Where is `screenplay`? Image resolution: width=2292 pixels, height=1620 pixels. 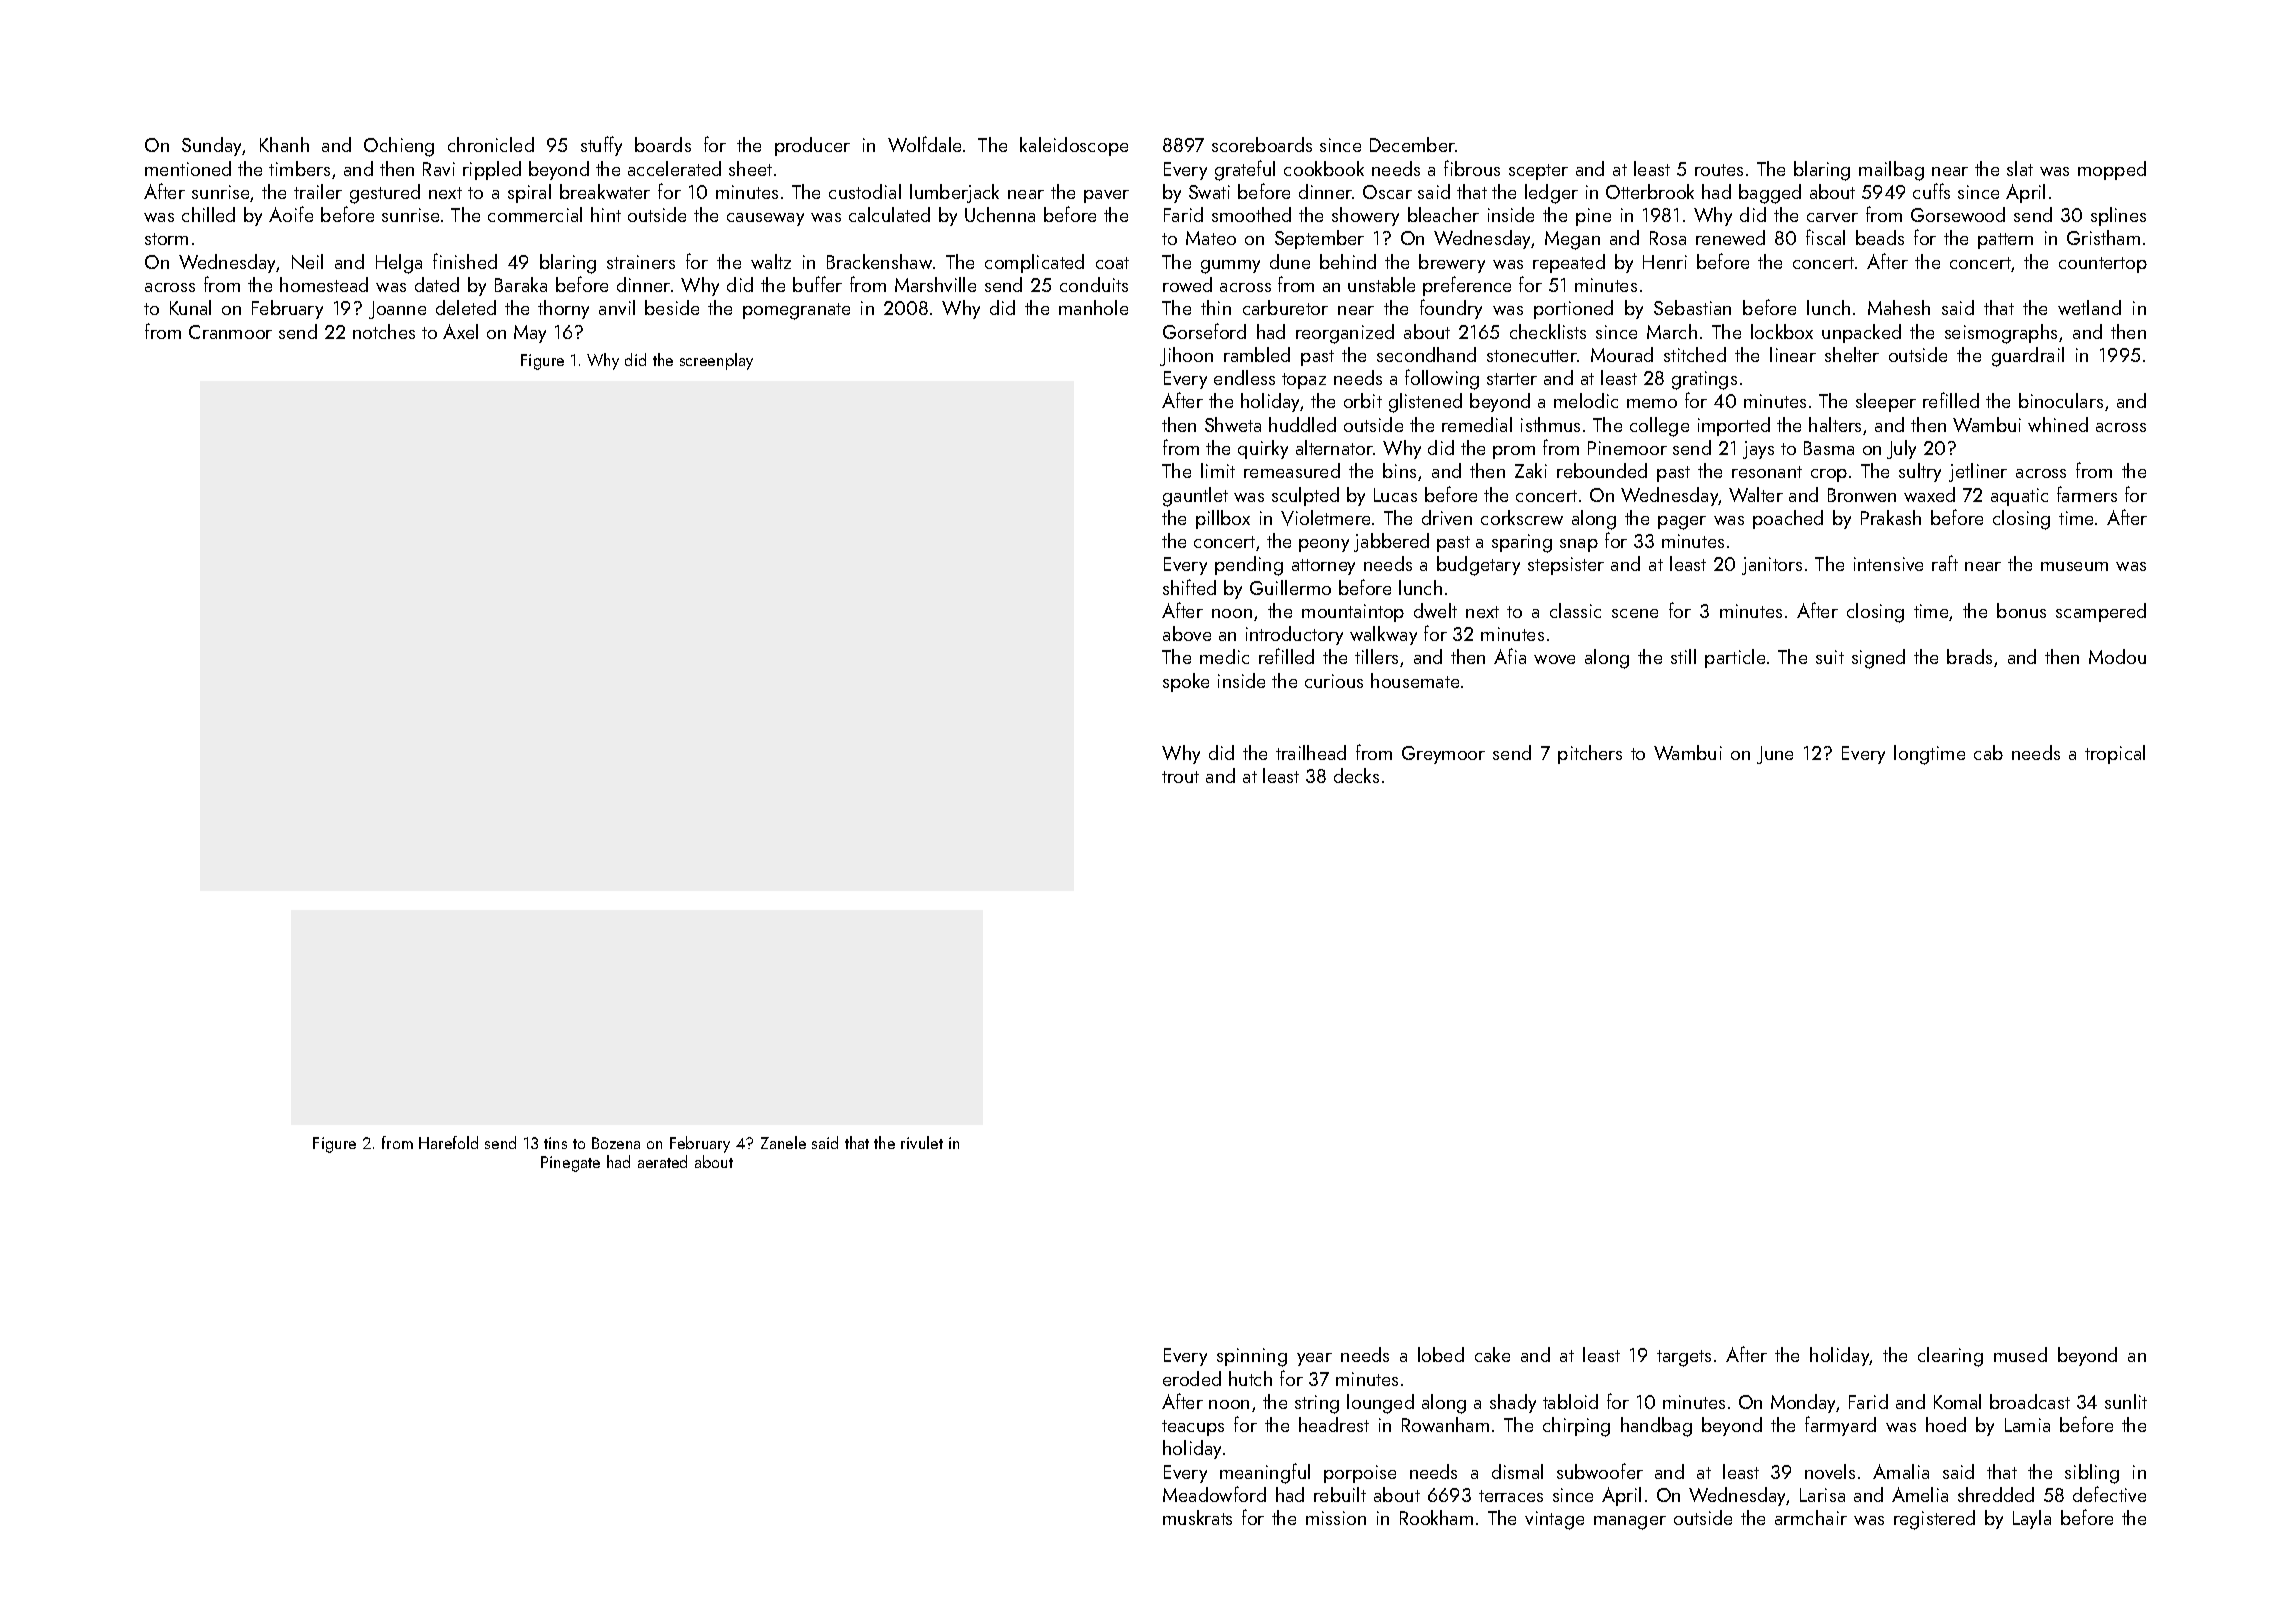
screenplay is located at coordinates (716, 361).
